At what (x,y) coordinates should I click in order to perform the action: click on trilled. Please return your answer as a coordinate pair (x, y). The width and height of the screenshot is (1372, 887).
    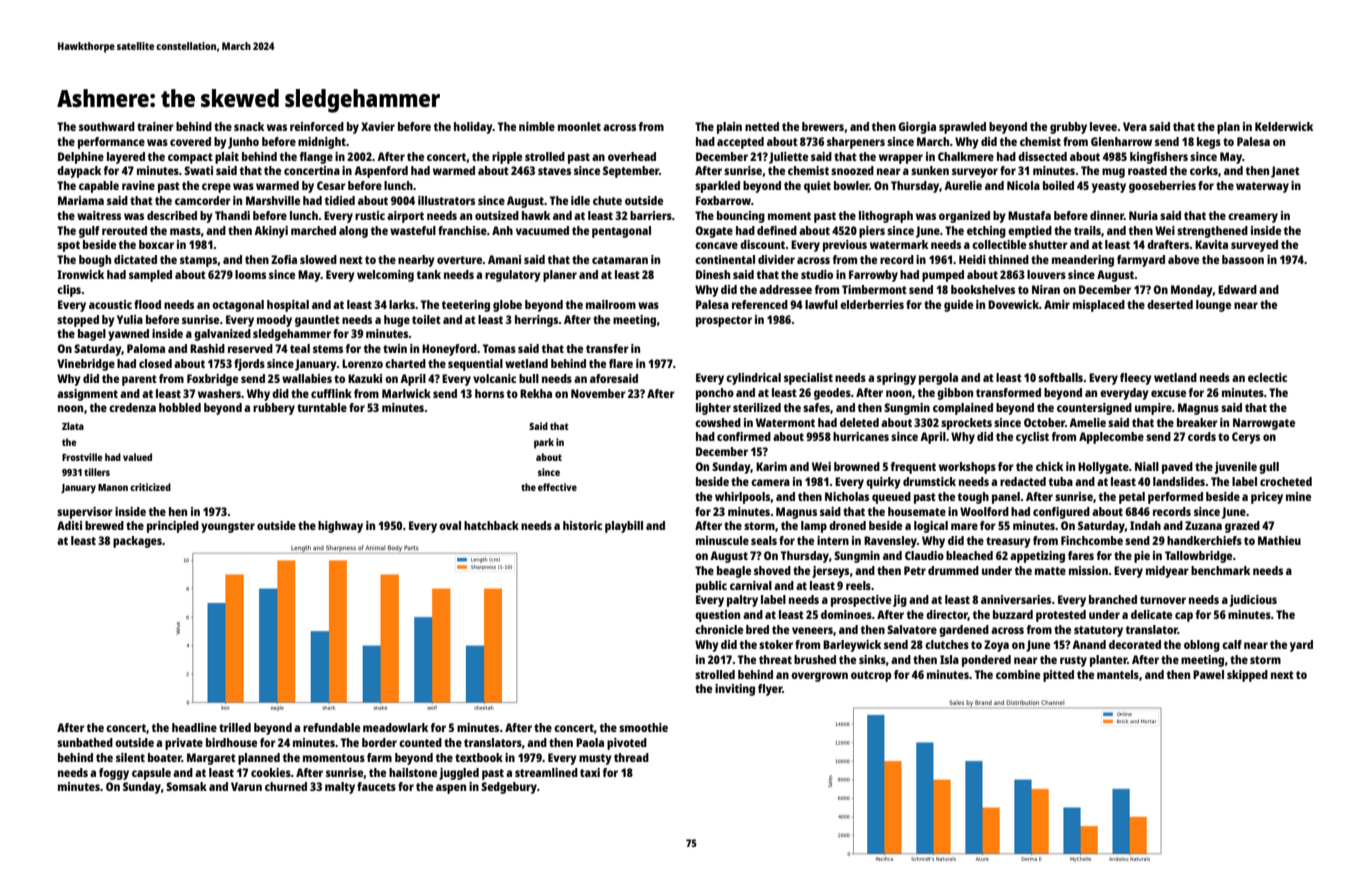
    Looking at the image, I should click on (235, 727).
